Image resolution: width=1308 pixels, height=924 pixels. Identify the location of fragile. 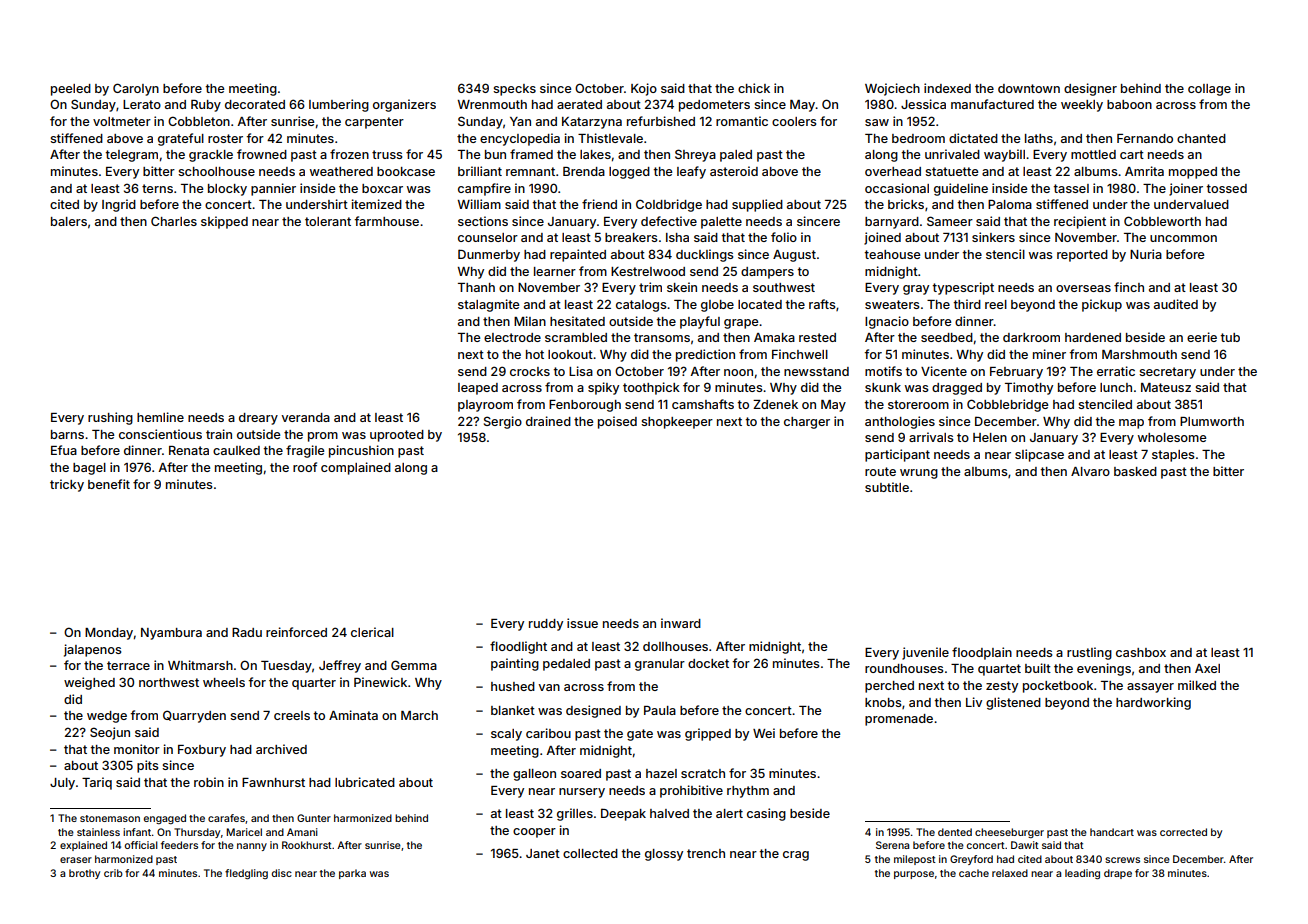
(305, 451).
